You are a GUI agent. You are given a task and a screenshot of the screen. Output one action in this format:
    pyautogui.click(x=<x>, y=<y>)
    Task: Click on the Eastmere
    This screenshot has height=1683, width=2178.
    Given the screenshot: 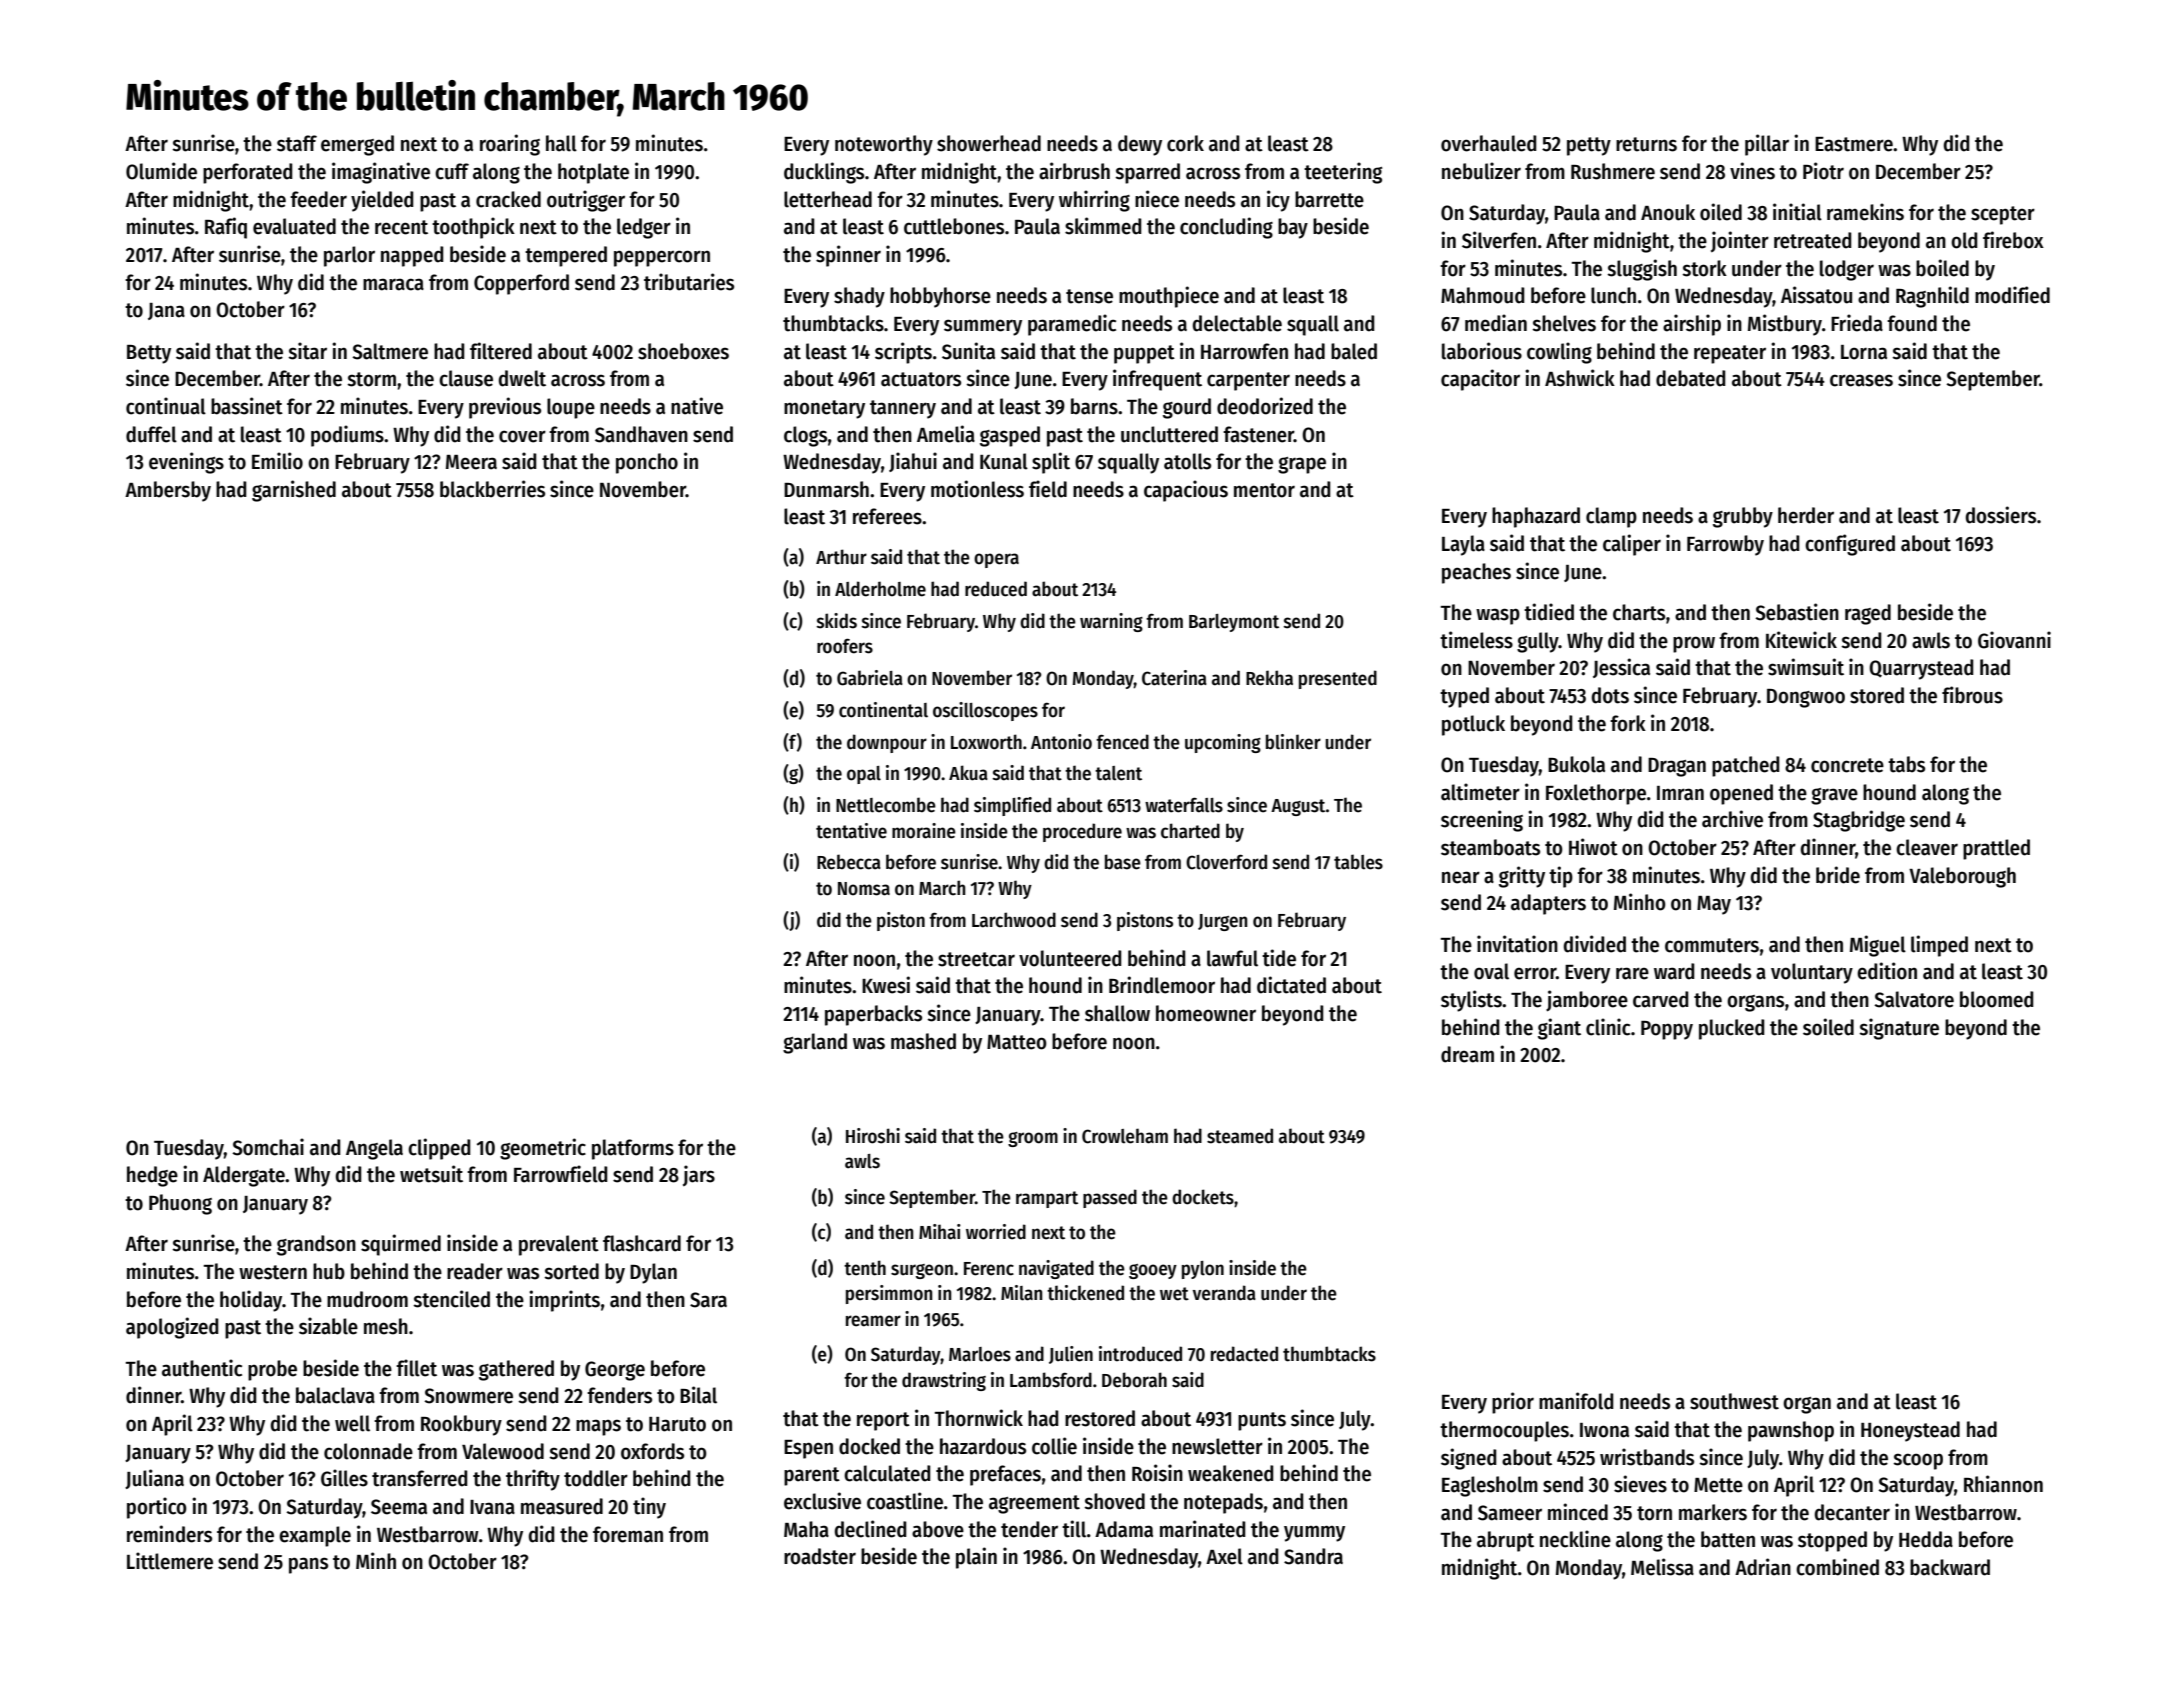 What is the action you would take?
    pyautogui.click(x=1854, y=144)
